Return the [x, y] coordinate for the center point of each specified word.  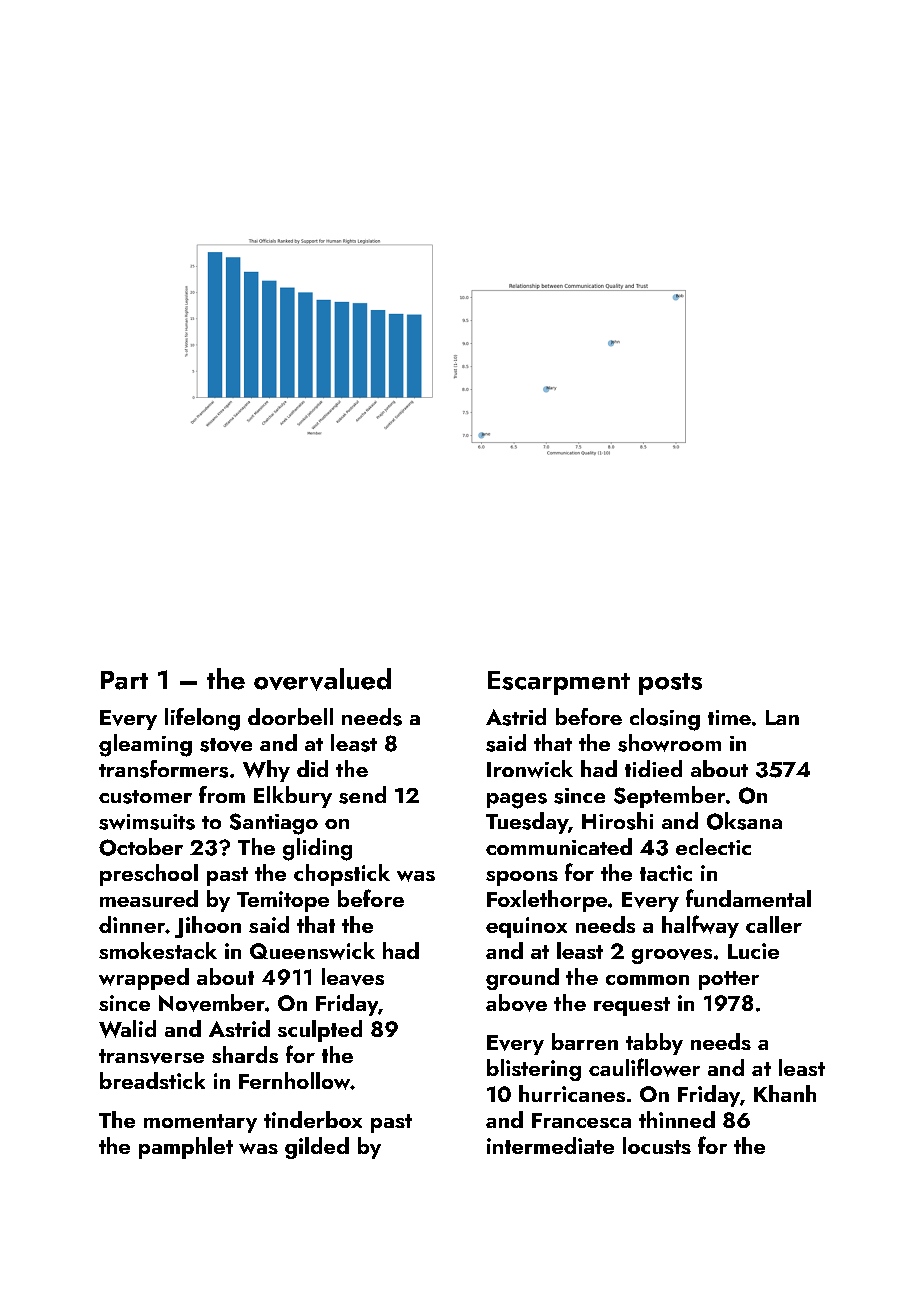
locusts [657, 1145]
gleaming [145, 745]
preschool [149, 875]
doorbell [290, 716]
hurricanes [572, 1093]
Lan [782, 717]
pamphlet [186, 1148]
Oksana [744, 821]
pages [517, 801]
